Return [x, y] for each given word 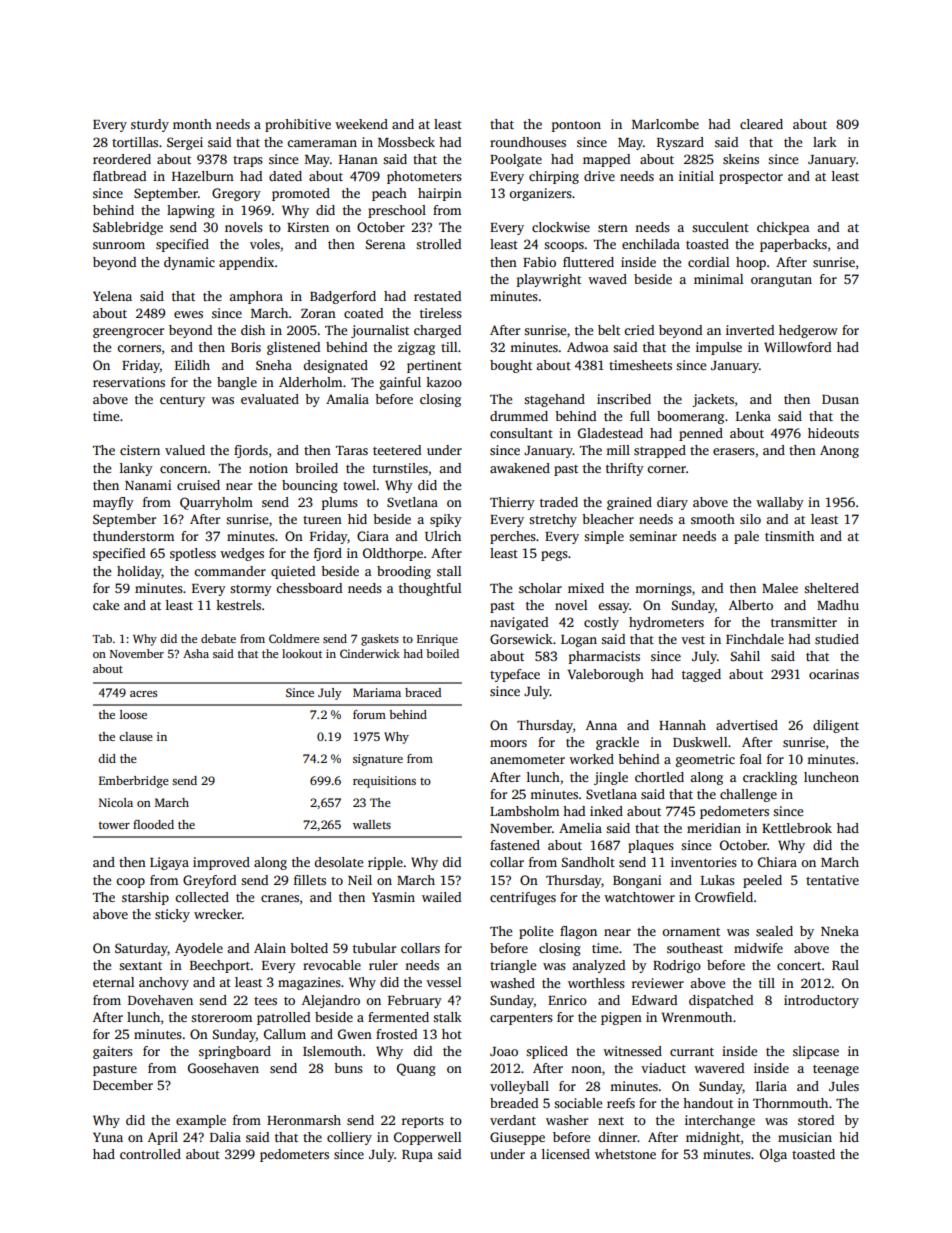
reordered [122, 159]
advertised [747, 725]
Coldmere [294, 638]
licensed [566, 1154]
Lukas [718, 880]
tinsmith [789, 536]
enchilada [651, 244]
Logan [579, 641]
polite [536, 932]
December [123, 1085]
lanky [136, 469]
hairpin [440, 194]
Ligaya [169, 863]
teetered [397, 450]
